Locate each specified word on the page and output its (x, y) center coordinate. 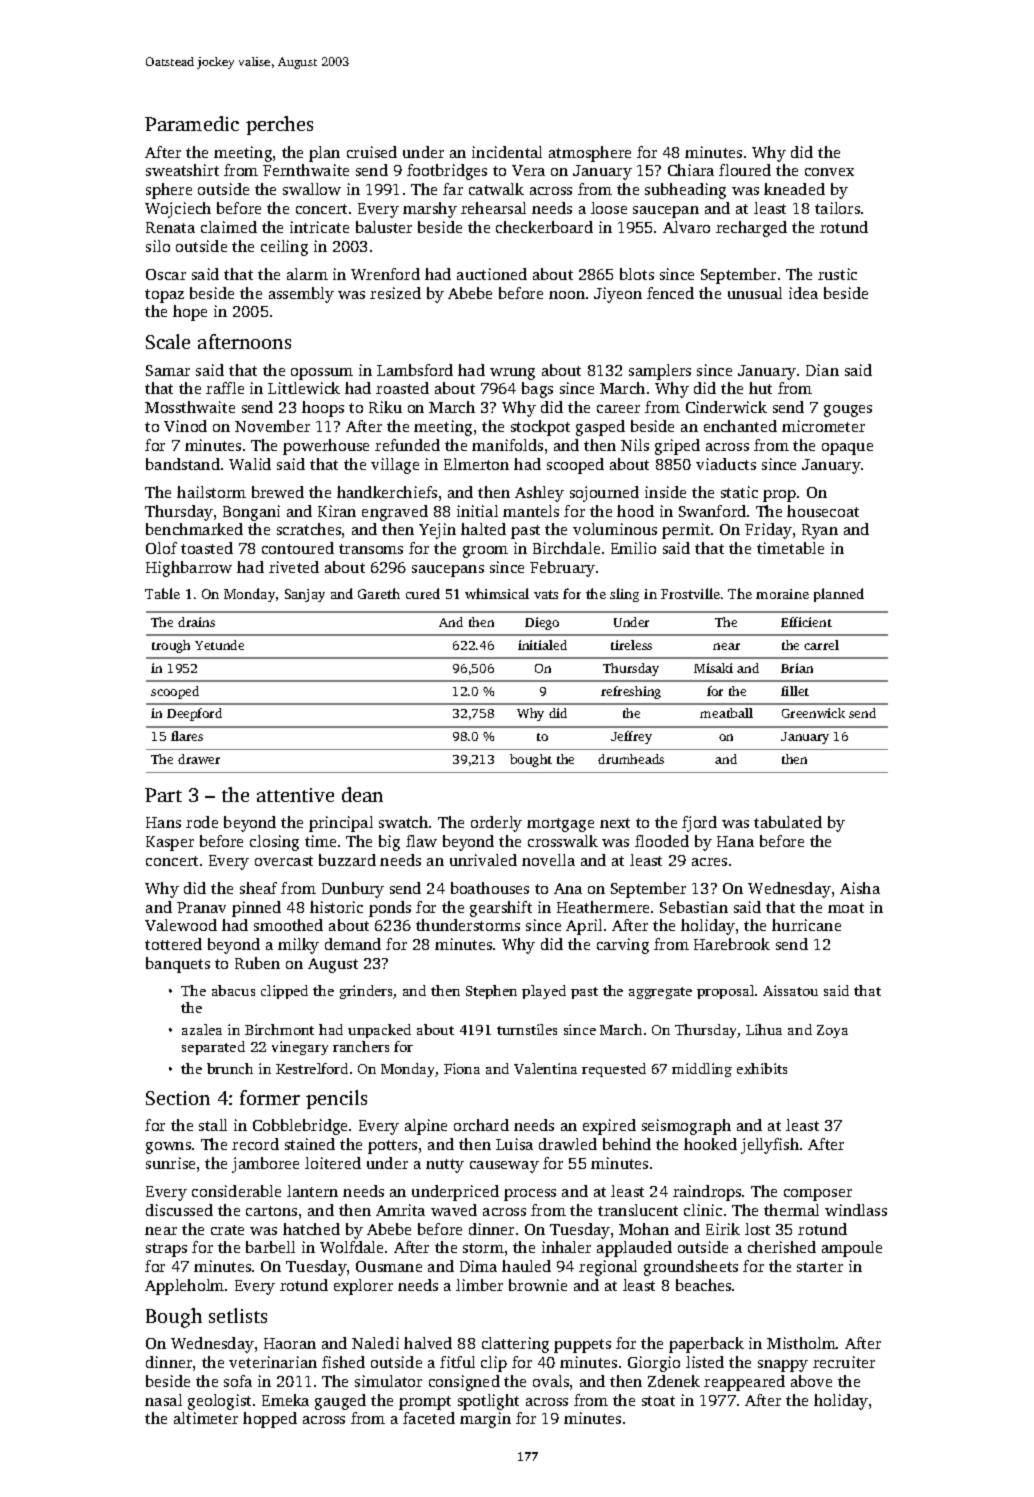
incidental (507, 152)
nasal (163, 1400)
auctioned (492, 274)
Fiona (462, 1068)
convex (829, 172)
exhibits (762, 1068)
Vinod (185, 426)
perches (279, 125)
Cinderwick (726, 407)
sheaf (258, 888)
